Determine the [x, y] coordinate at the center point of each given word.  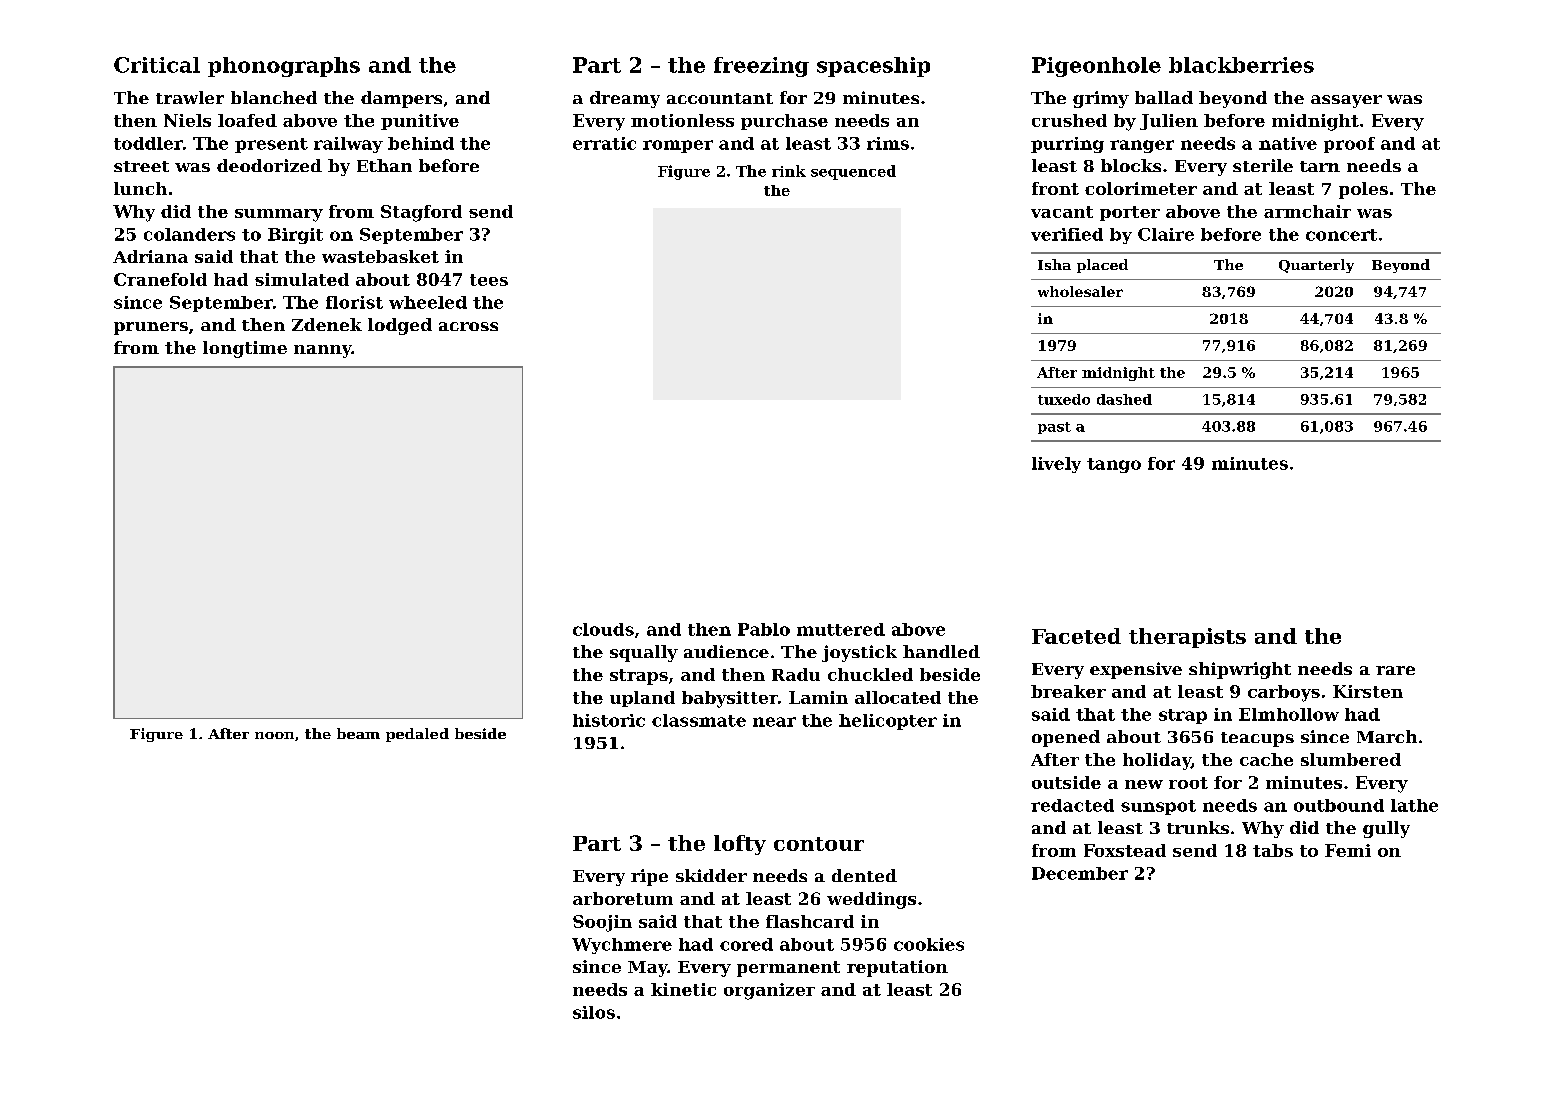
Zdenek [327, 324]
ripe [649, 877]
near [774, 722]
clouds [603, 629]
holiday [1157, 761]
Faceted [1076, 636]
